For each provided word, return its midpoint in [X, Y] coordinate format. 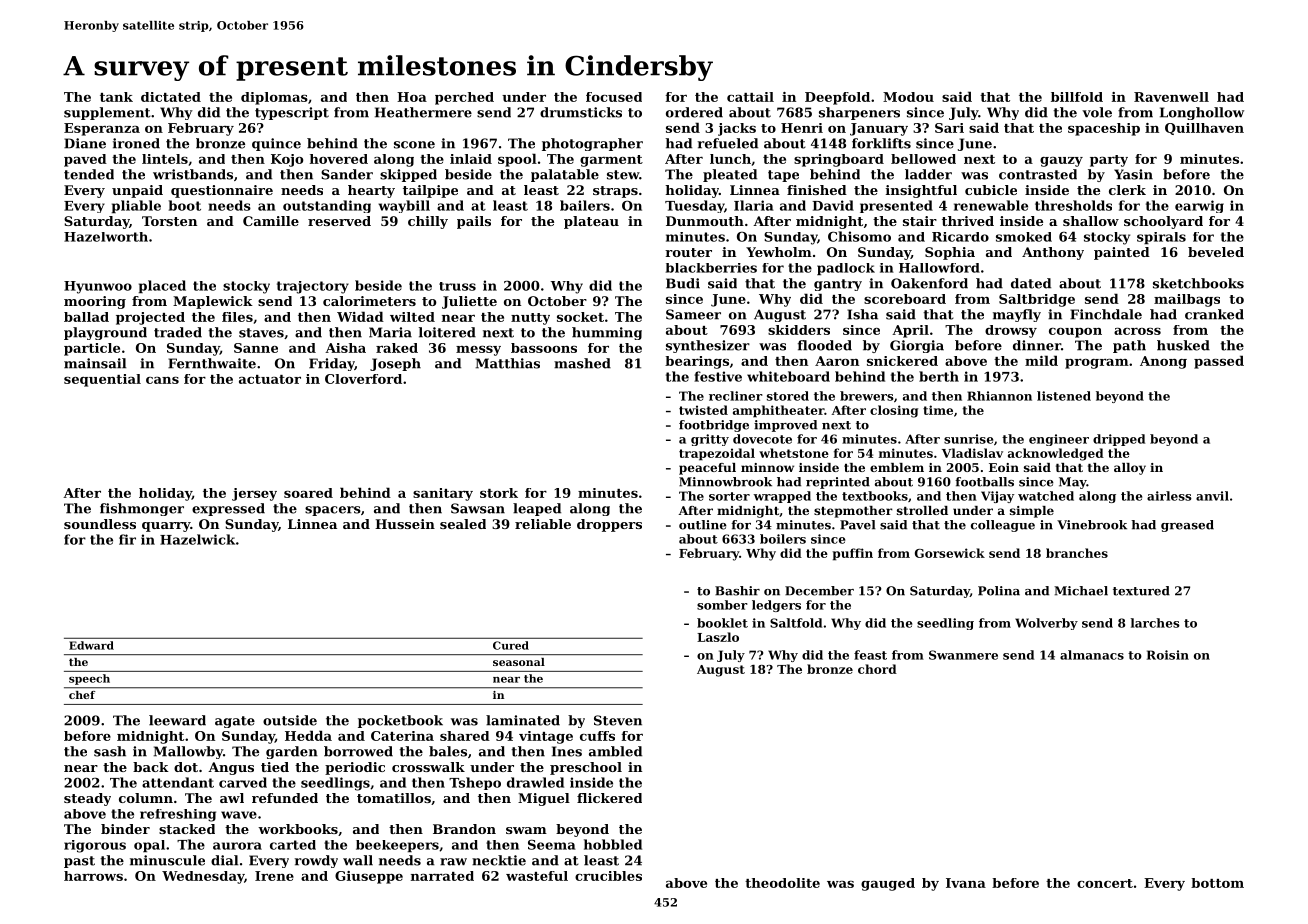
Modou [908, 97]
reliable [543, 524]
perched [464, 98]
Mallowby [188, 752]
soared [308, 493]
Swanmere [963, 655]
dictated [171, 97]
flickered [609, 798]
